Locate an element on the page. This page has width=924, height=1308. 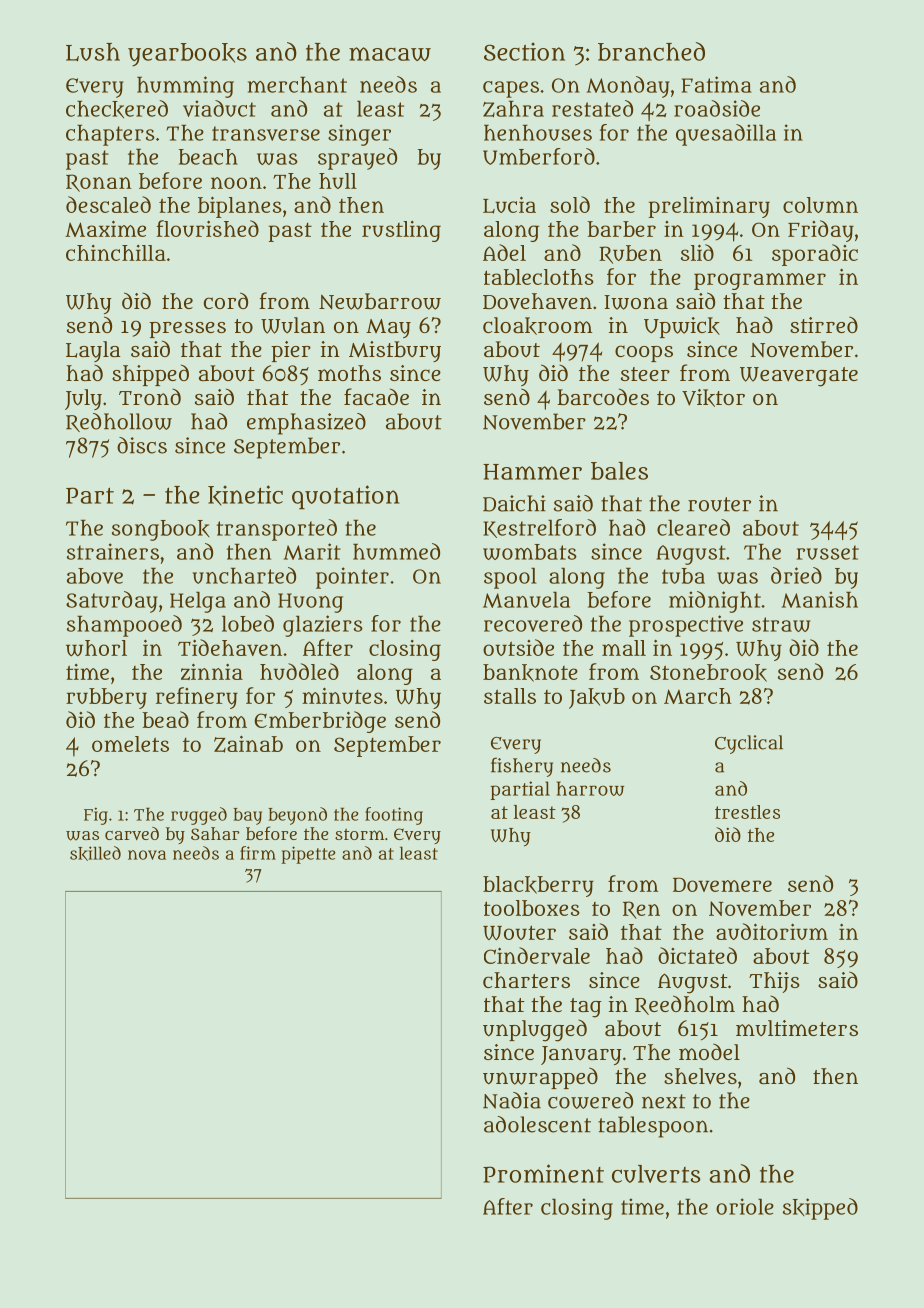
macaw is located at coordinates (390, 54).
